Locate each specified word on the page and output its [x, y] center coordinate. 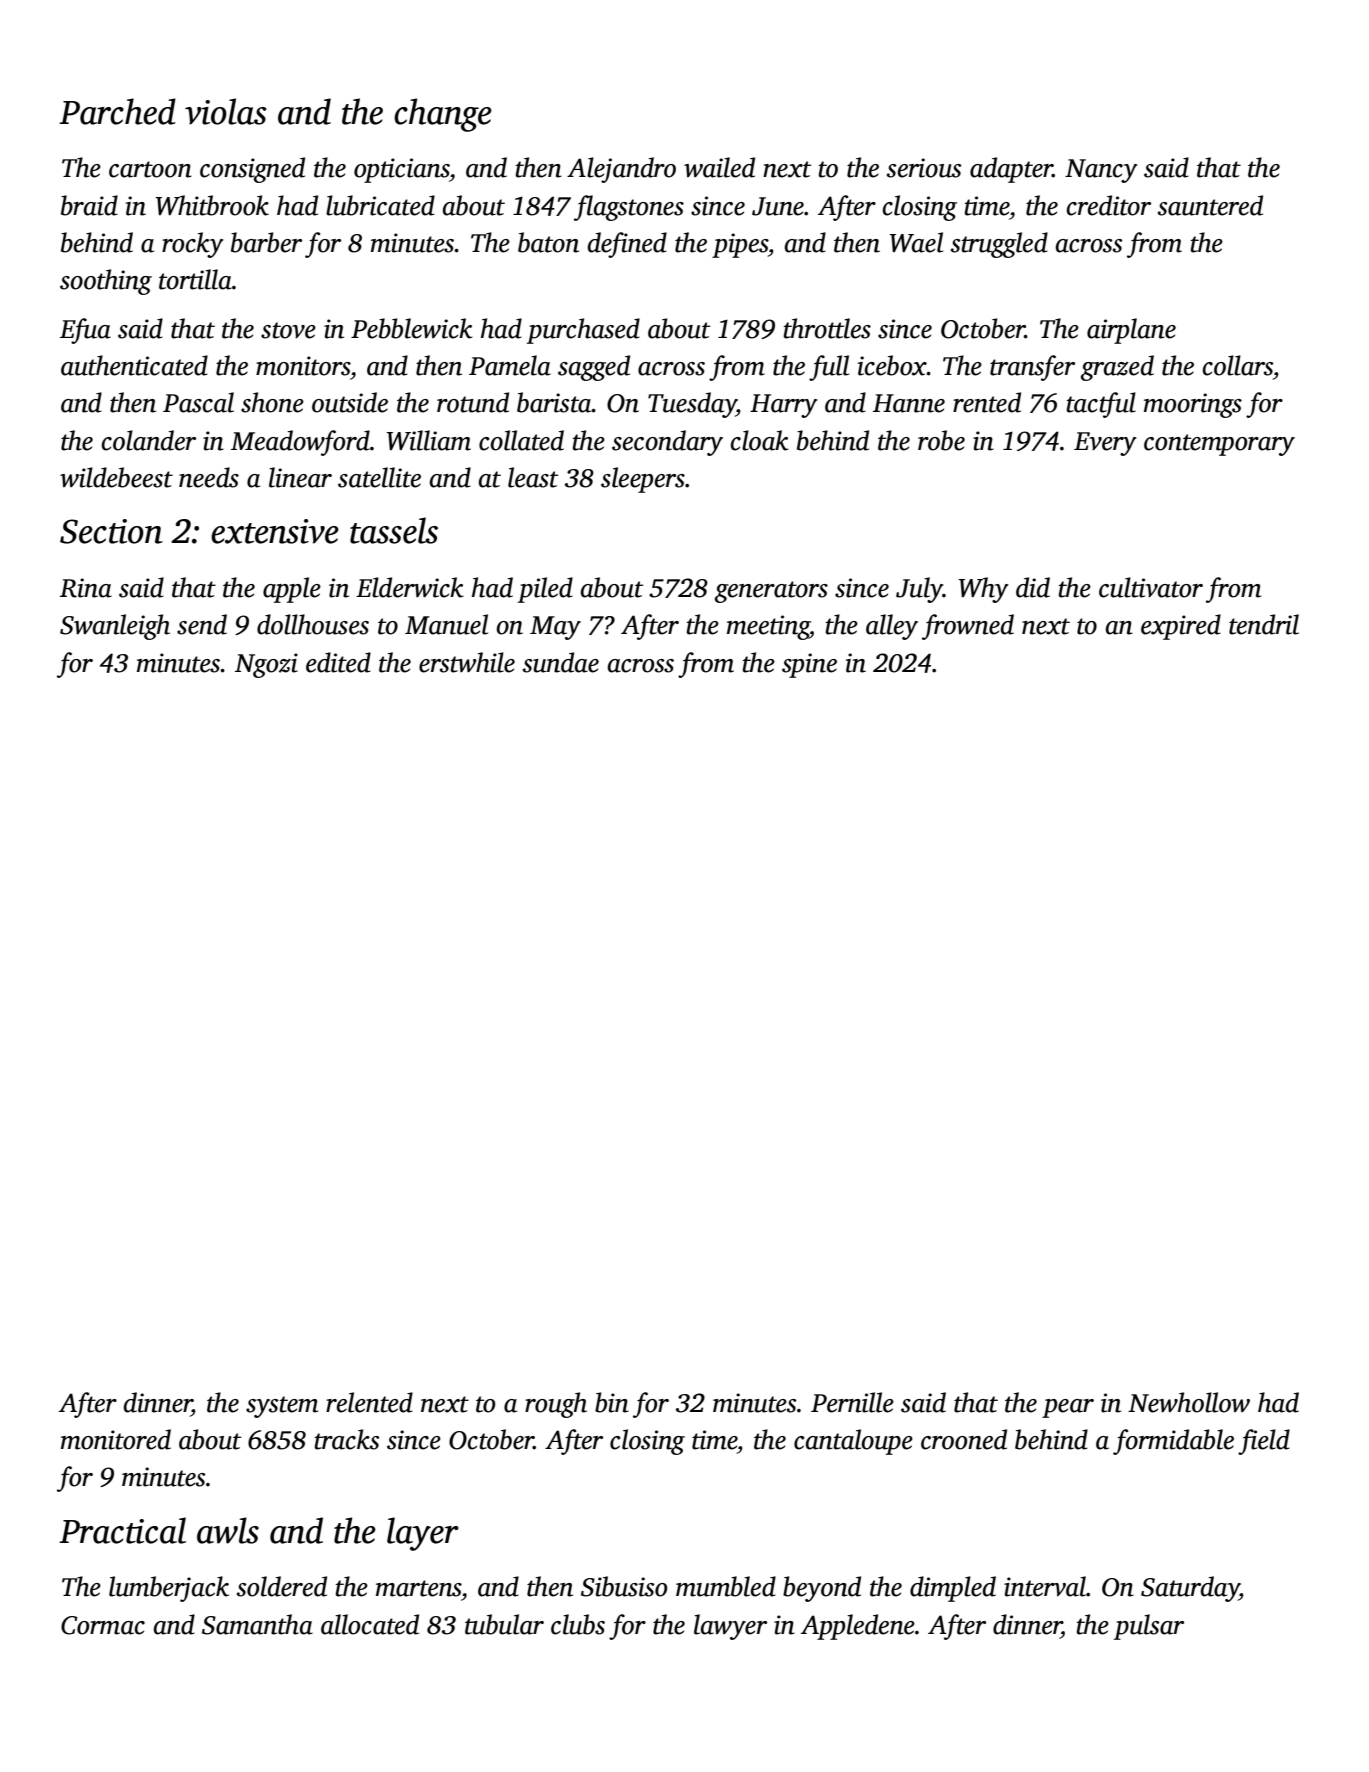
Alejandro [621, 170]
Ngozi [266, 665]
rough [556, 1405]
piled [545, 590]
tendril [1264, 624]
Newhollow [1189, 1402]
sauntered [1210, 205]
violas [226, 111]
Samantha [257, 1624]
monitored [116, 1439]
